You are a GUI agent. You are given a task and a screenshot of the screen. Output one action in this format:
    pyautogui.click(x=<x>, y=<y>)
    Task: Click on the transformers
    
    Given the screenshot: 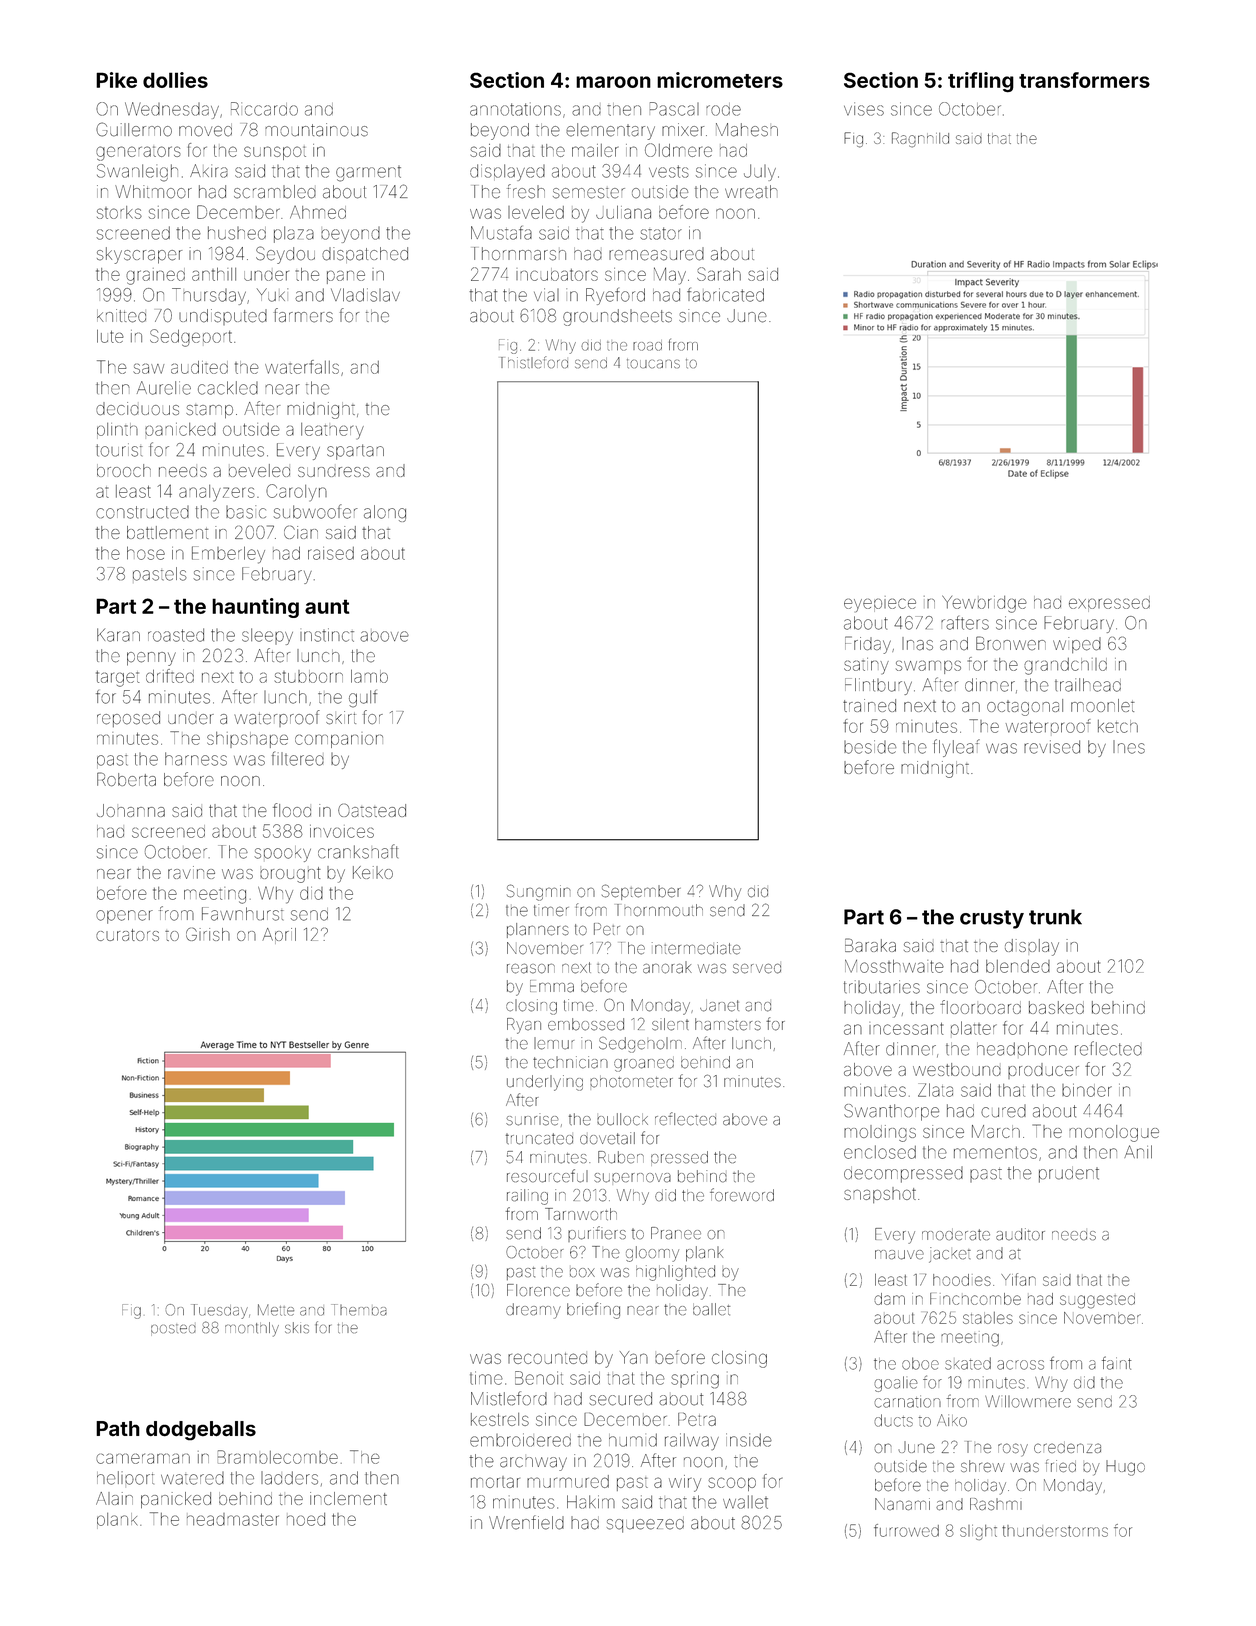 What is the action you would take?
    pyautogui.click(x=1084, y=80)
